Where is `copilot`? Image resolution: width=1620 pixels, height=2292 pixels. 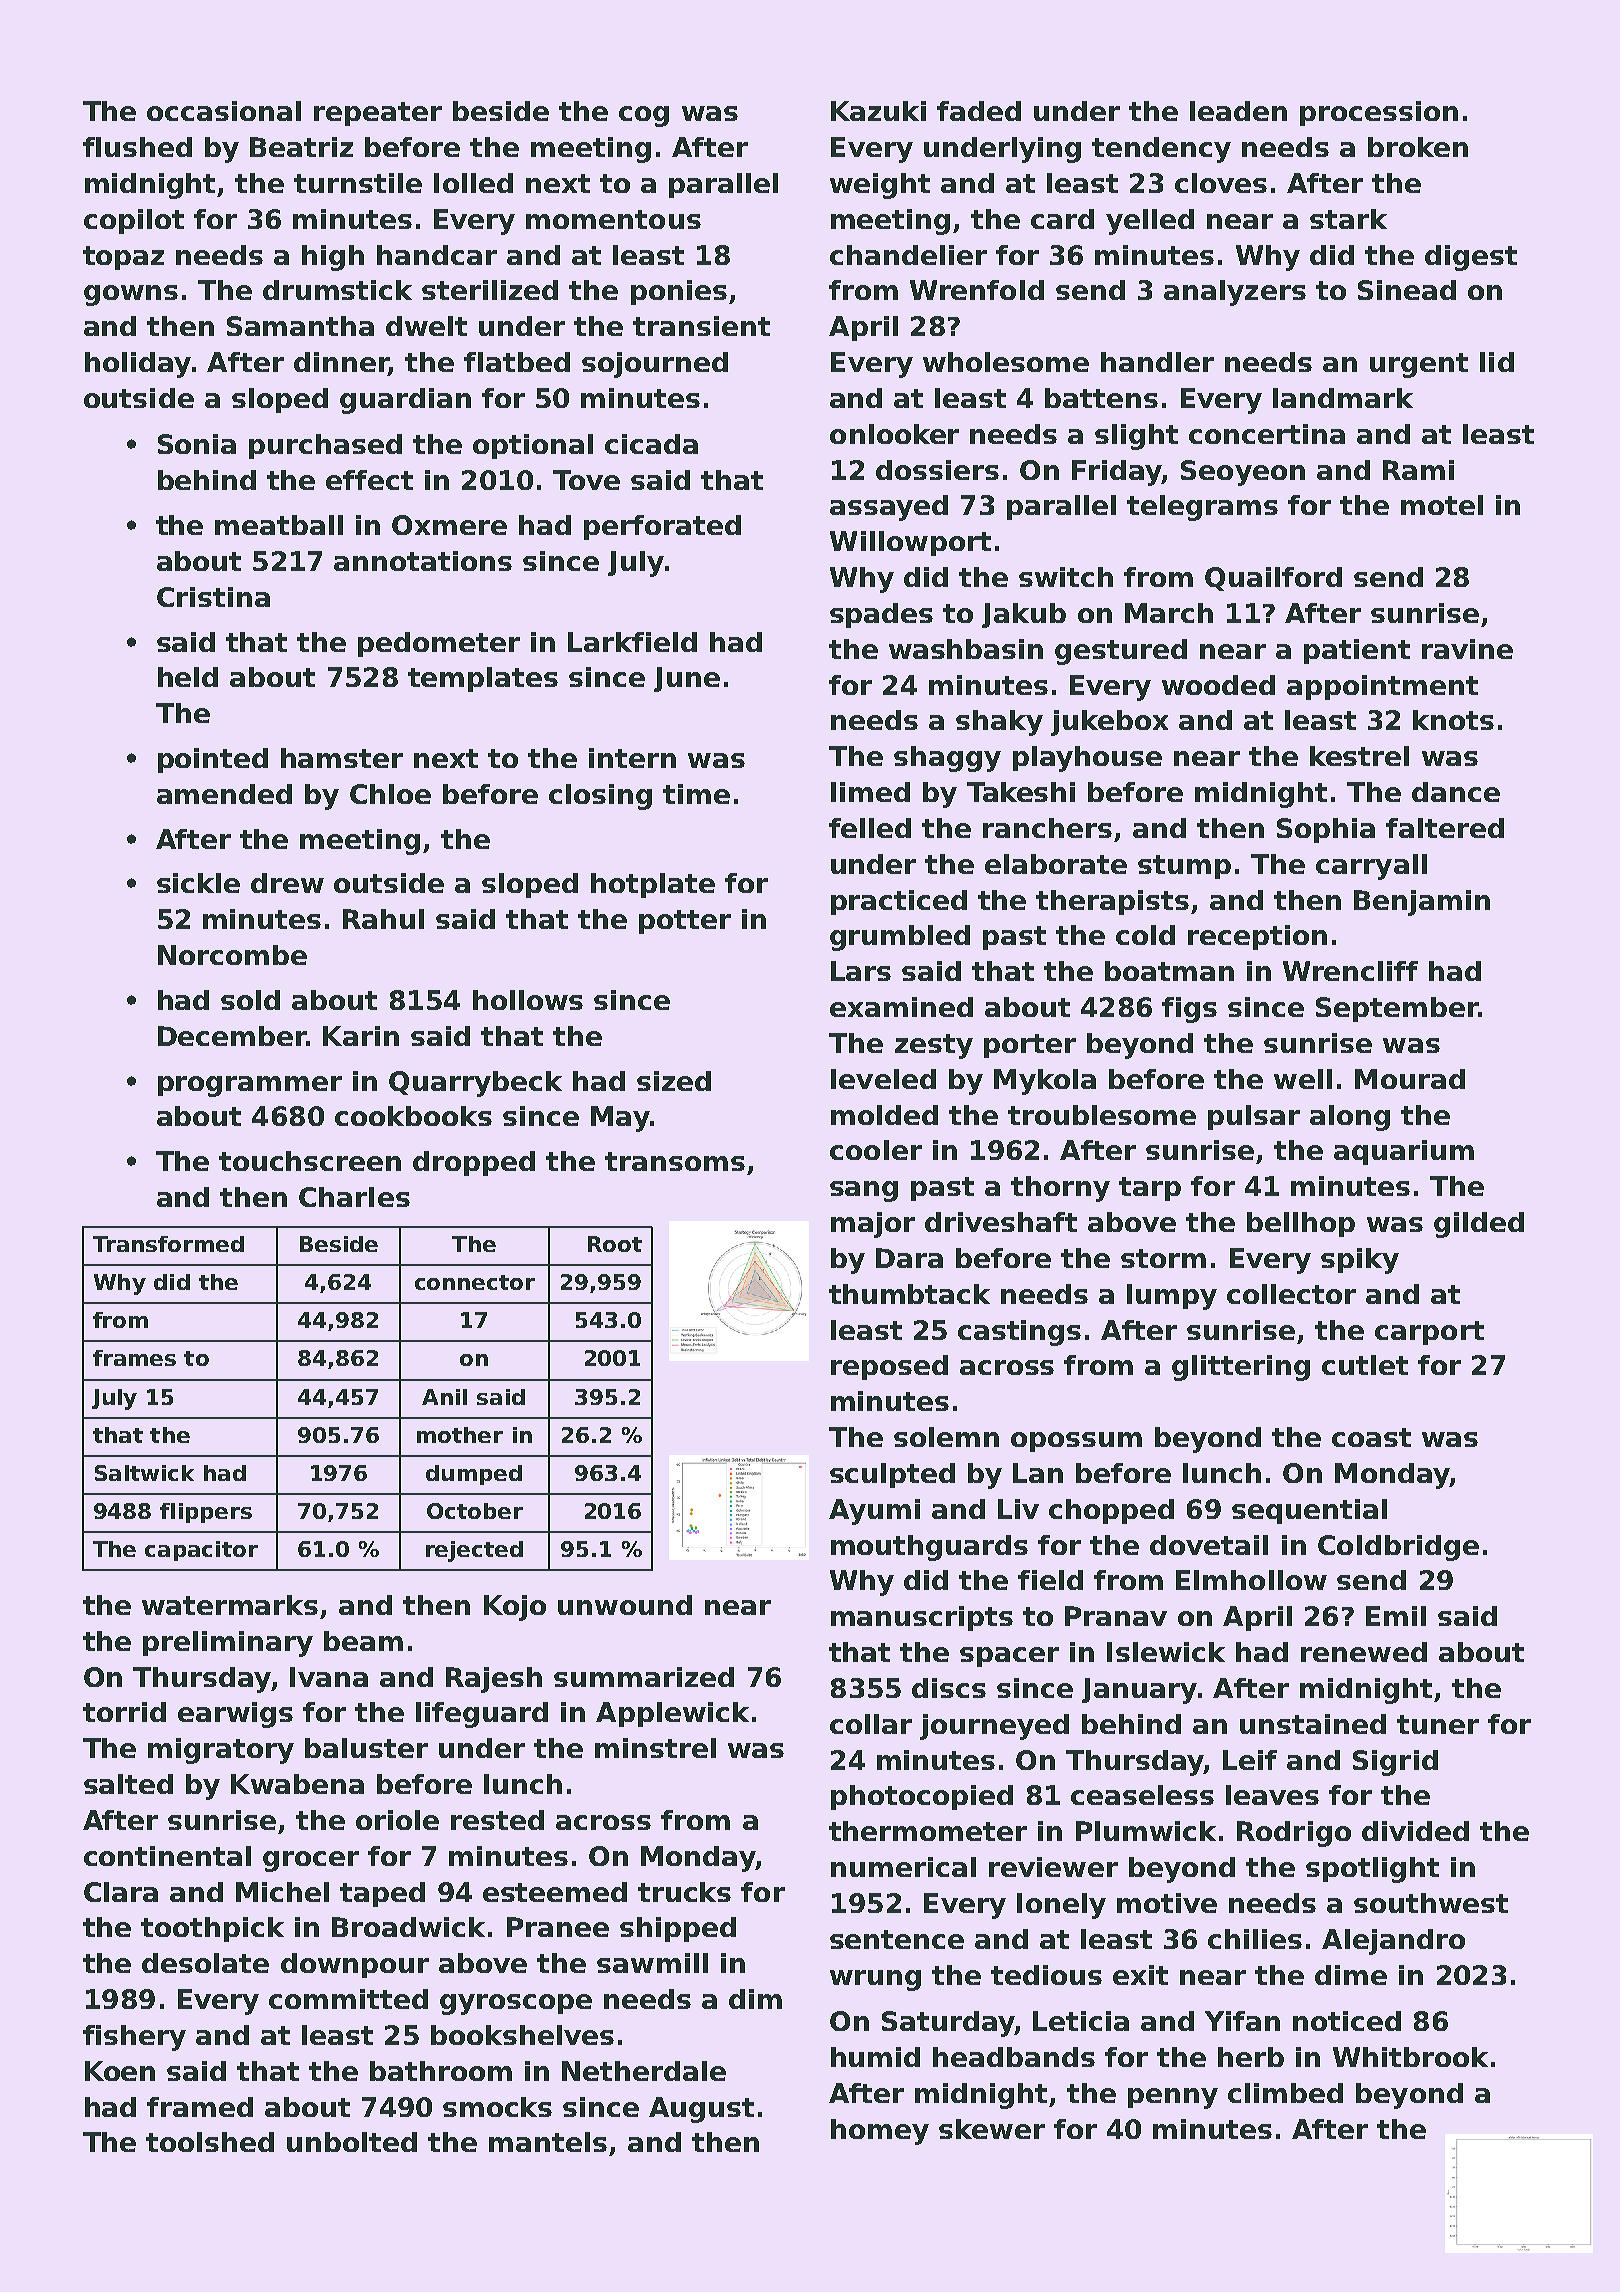
copilot is located at coordinates (134, 221).
